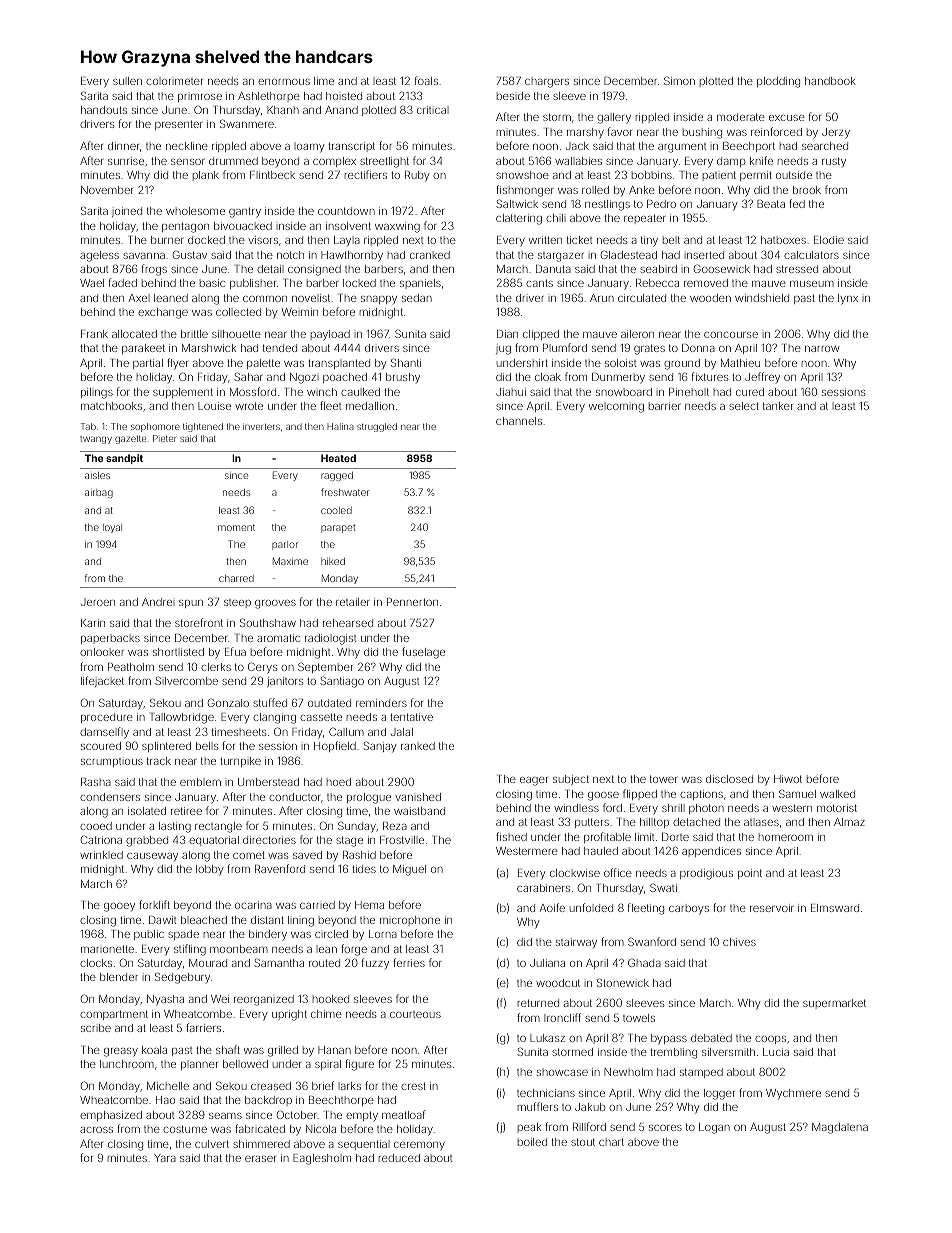  Describe the element at coordinates (642, 298) in the screenshot. I see `circulated` at that location.
